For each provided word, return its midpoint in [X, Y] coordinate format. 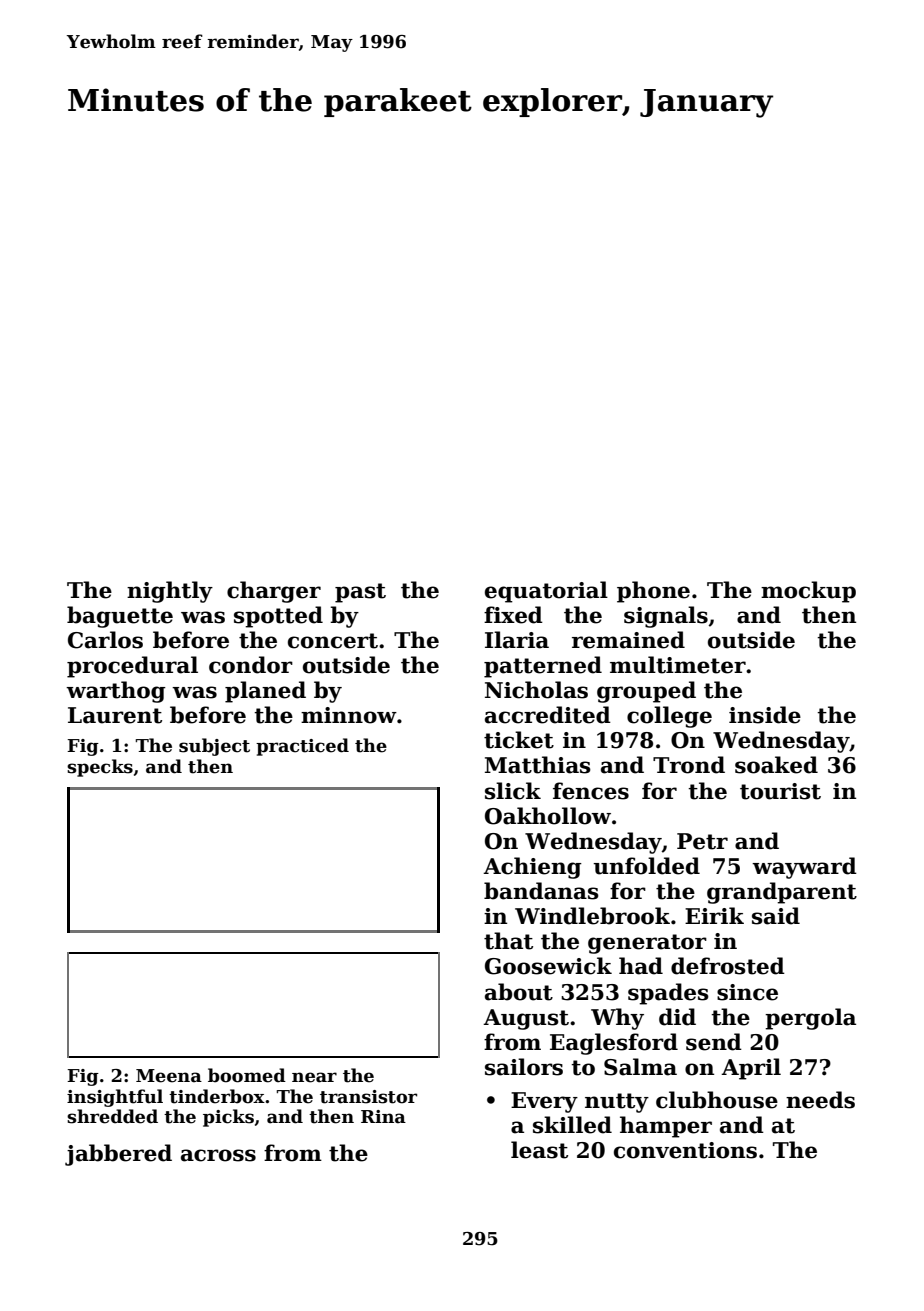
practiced [302, 747]
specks [100, 768]
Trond [689, 765]
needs [820, 1100]
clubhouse [717, 1100]
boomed [247, 1075]
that [508, 941]
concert [333, 641]
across [218, 1155]
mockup [808, 592]
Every [544, 1102]
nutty [617, 1103]
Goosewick [548, 966]
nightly [170, 592]
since [747, 992]
